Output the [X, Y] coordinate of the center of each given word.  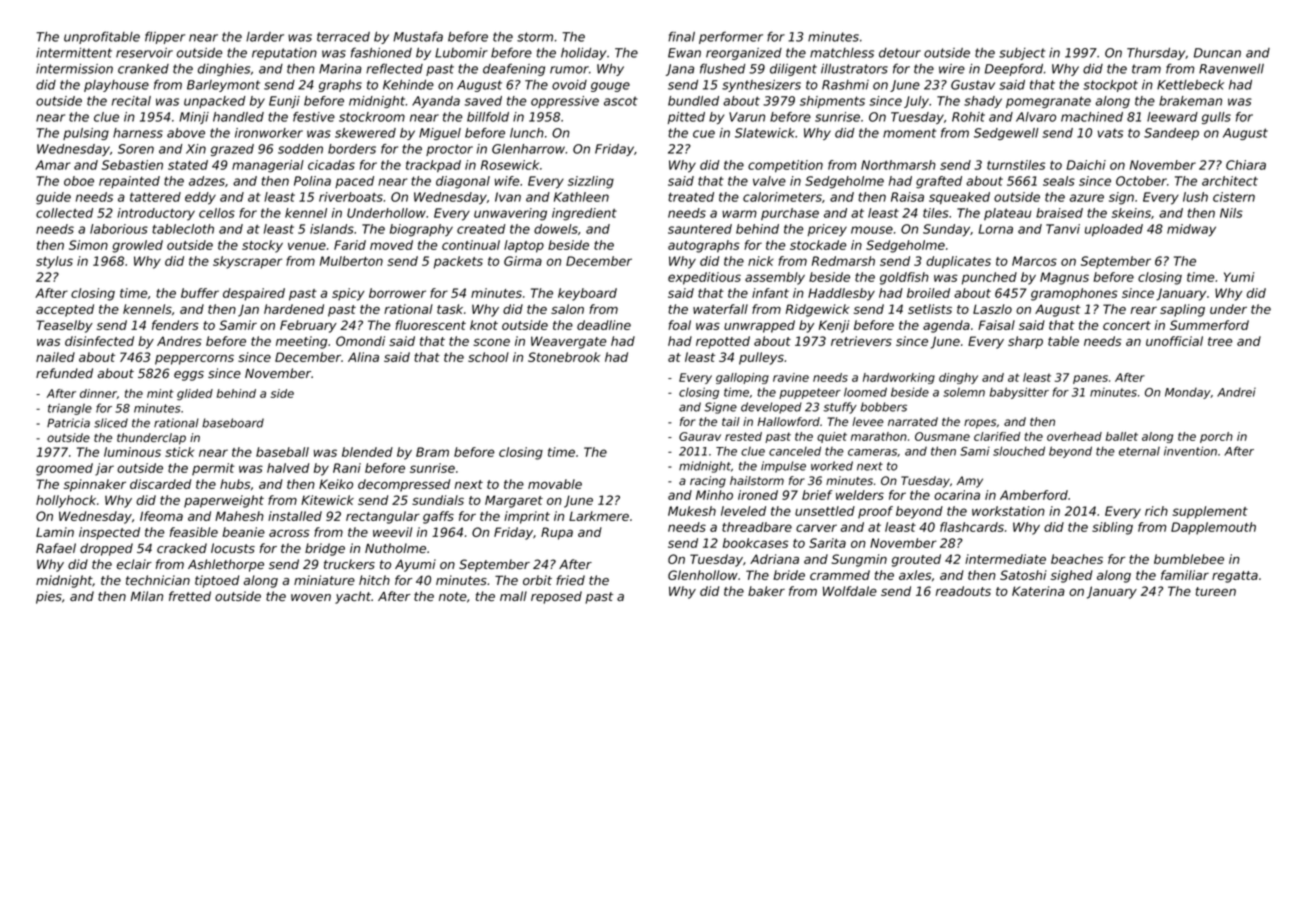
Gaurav [700, 436]
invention [1190, 451]
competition [785, 166]
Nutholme [395, 548]
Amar [53, 165]
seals [1059, 181]
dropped [106, 549]
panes [1090, 379]
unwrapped [759, 326]
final [681, 36]
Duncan [1217, 53]
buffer [200, 293]
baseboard [233, 423]
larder [265, 37]
